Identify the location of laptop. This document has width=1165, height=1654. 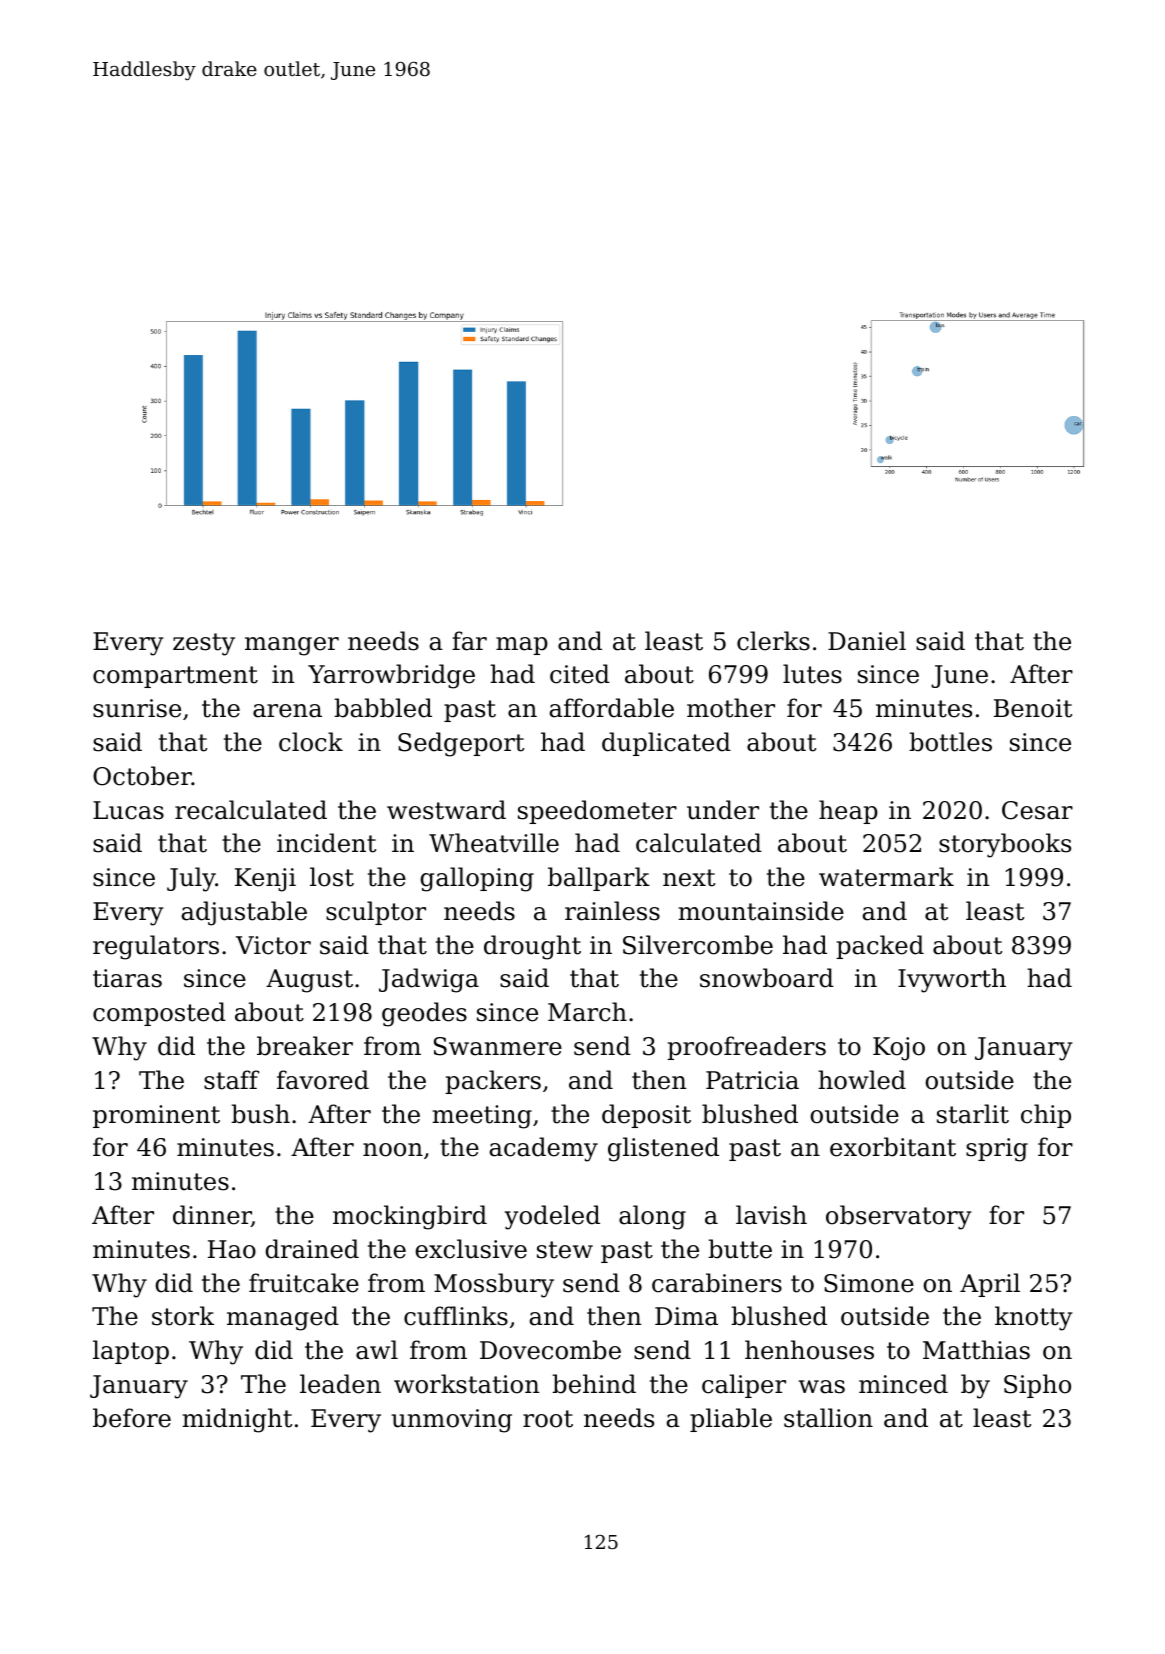
(131, 1352).
